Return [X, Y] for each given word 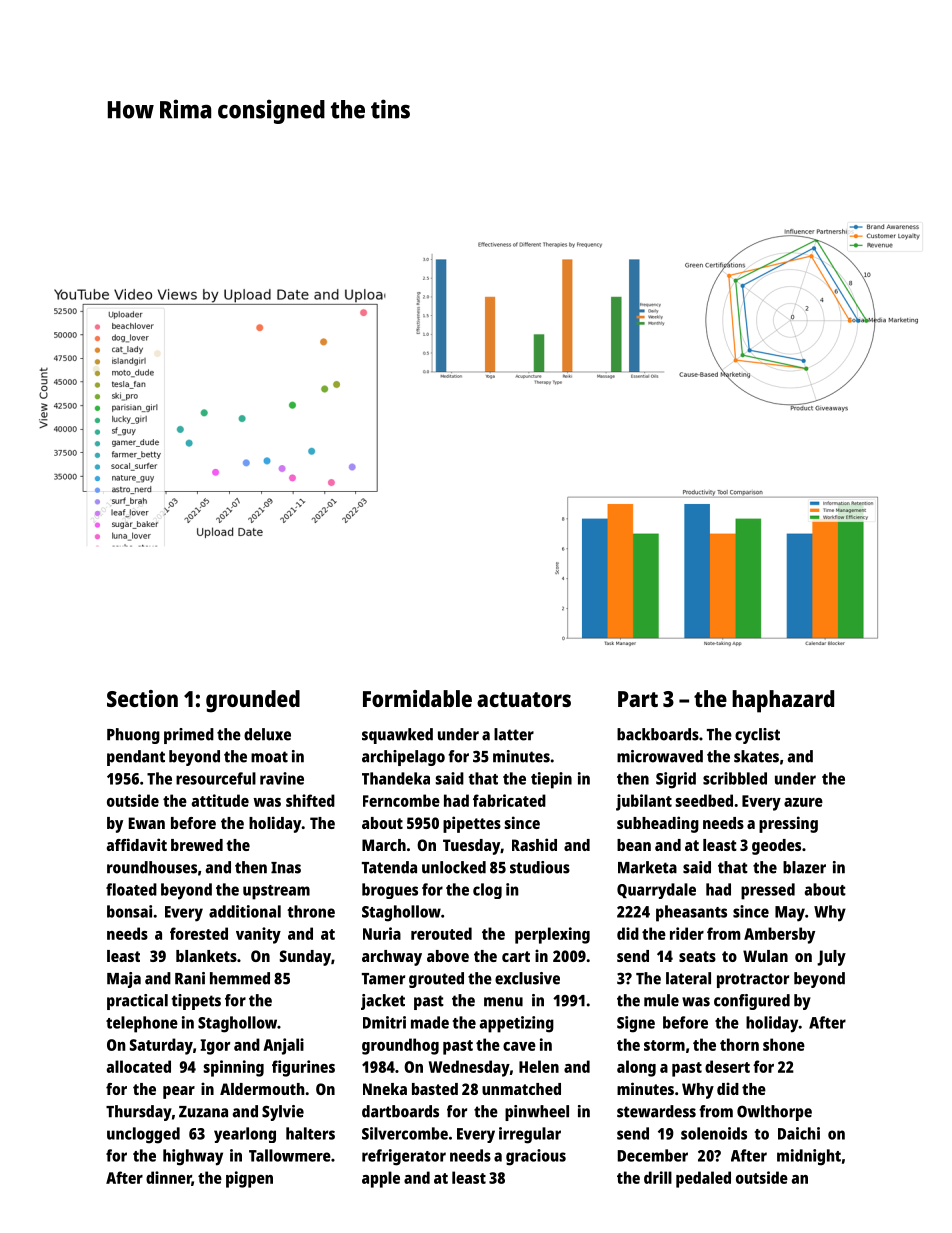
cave [519, 1046]
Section [142, 698]
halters [310, 1133]
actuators [524, 699]
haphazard [783, 701]
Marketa [647, 867]
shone [784, 1044]
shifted [310, 800]
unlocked [454, 867]
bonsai [129, 911]
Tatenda [389, 867]
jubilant [644, 802]
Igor [215, 1047]
